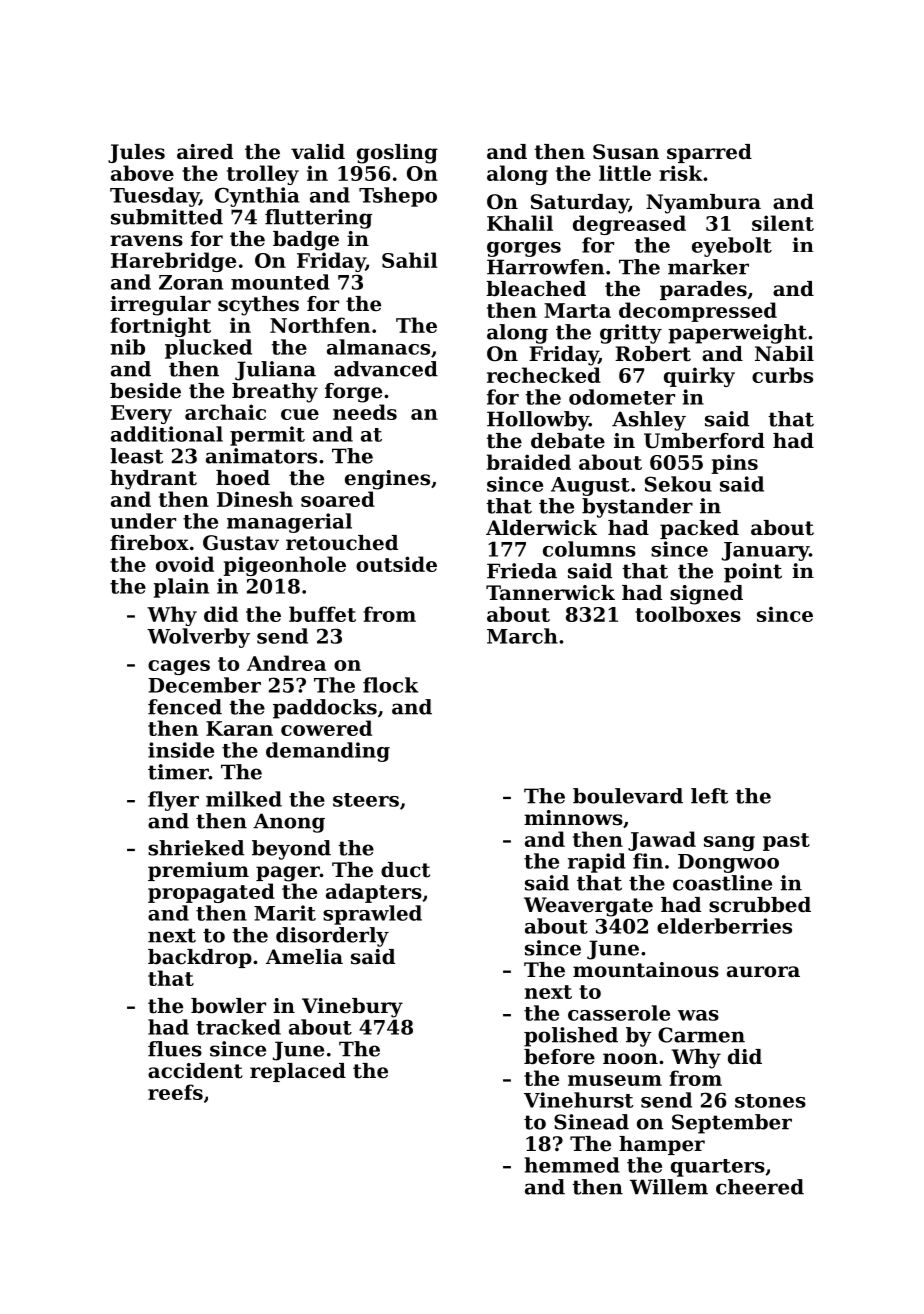 Image resolution: width=924 pixels, height=1314 pixels. What do you see at coordinates (522, 636) in the page?
I see `March` at bounding box center [522, 636].
